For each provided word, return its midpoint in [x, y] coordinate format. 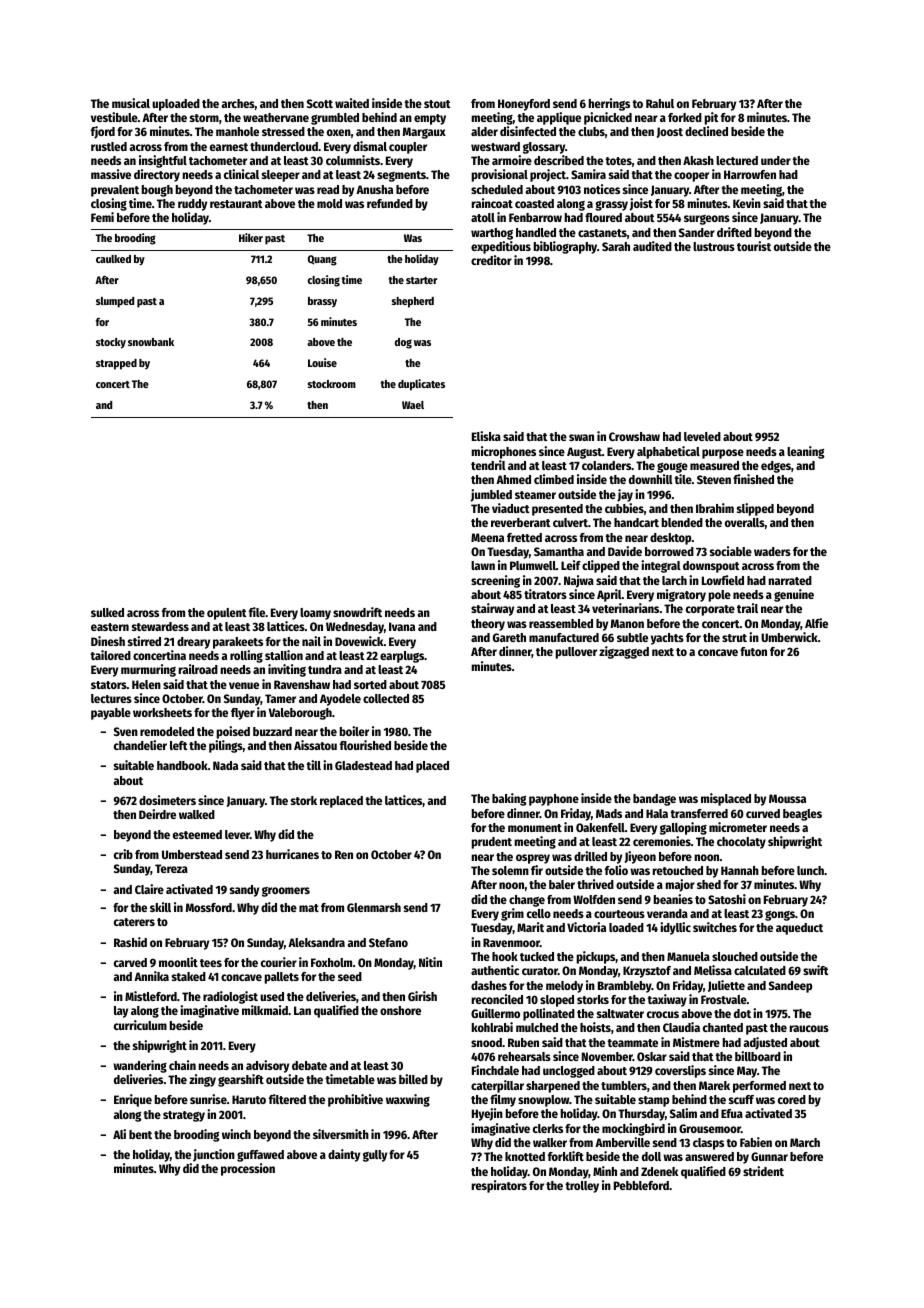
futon [753, 651]
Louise [322, 362]
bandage [654, 800]
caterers [134, 922]
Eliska [486, 436]
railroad [198, 669]
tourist [754, 246]
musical [131, 103]
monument [535, 828]
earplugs [402, 657]
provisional [500, 175]
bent [140, 1134]
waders [772, 551]
